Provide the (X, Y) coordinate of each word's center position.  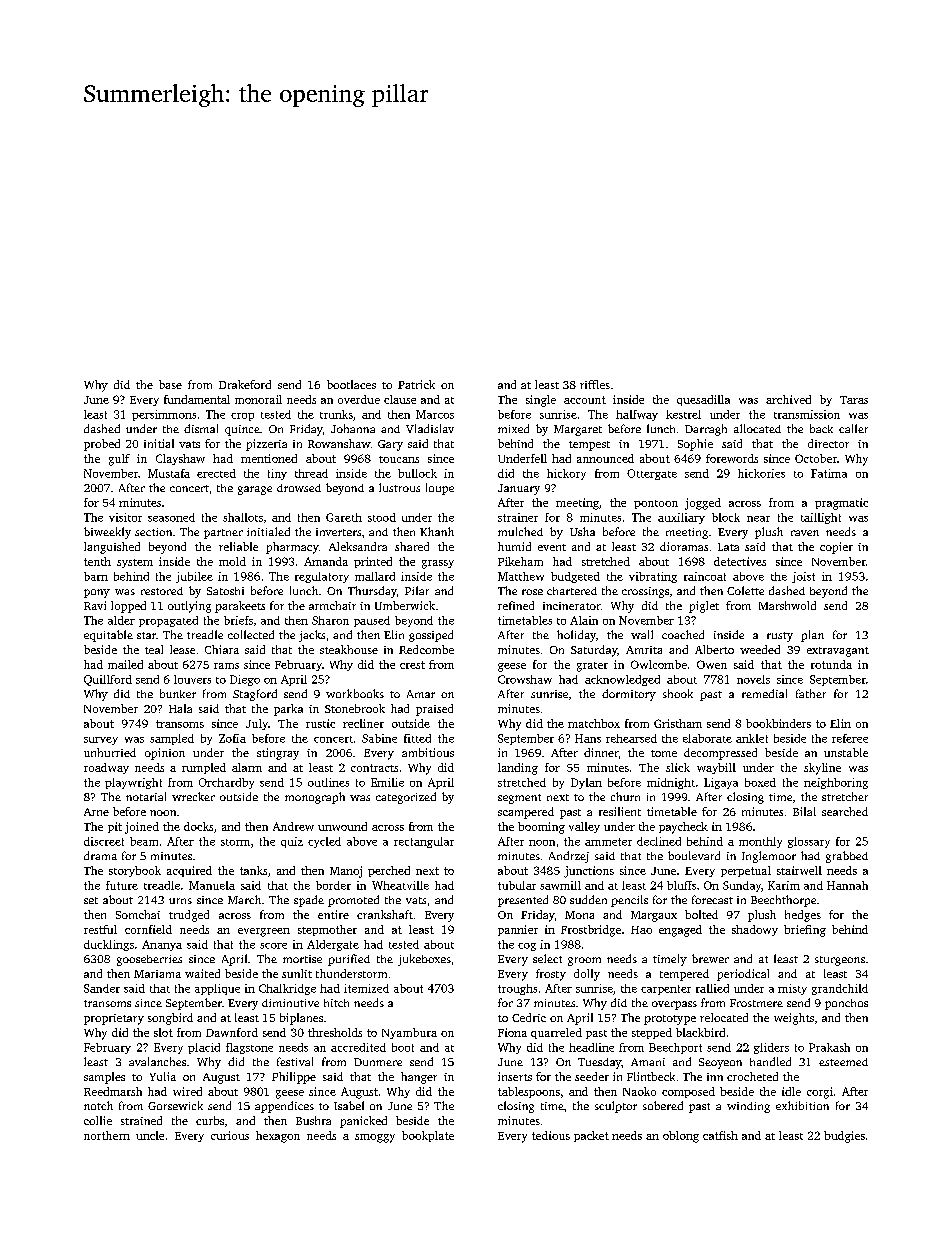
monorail (258, 399)
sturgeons (840, 961)
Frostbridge (591, 931)
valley (584, 827)
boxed (760, 782)
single (541, 401)
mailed (125, 664)
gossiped (431, 636)
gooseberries (149, 960)
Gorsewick (175, 1105)
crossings (645, 592)
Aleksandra (358, 546)
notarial (146, 796)
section (153, 532)
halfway (637, 415)
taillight (821, 518)
